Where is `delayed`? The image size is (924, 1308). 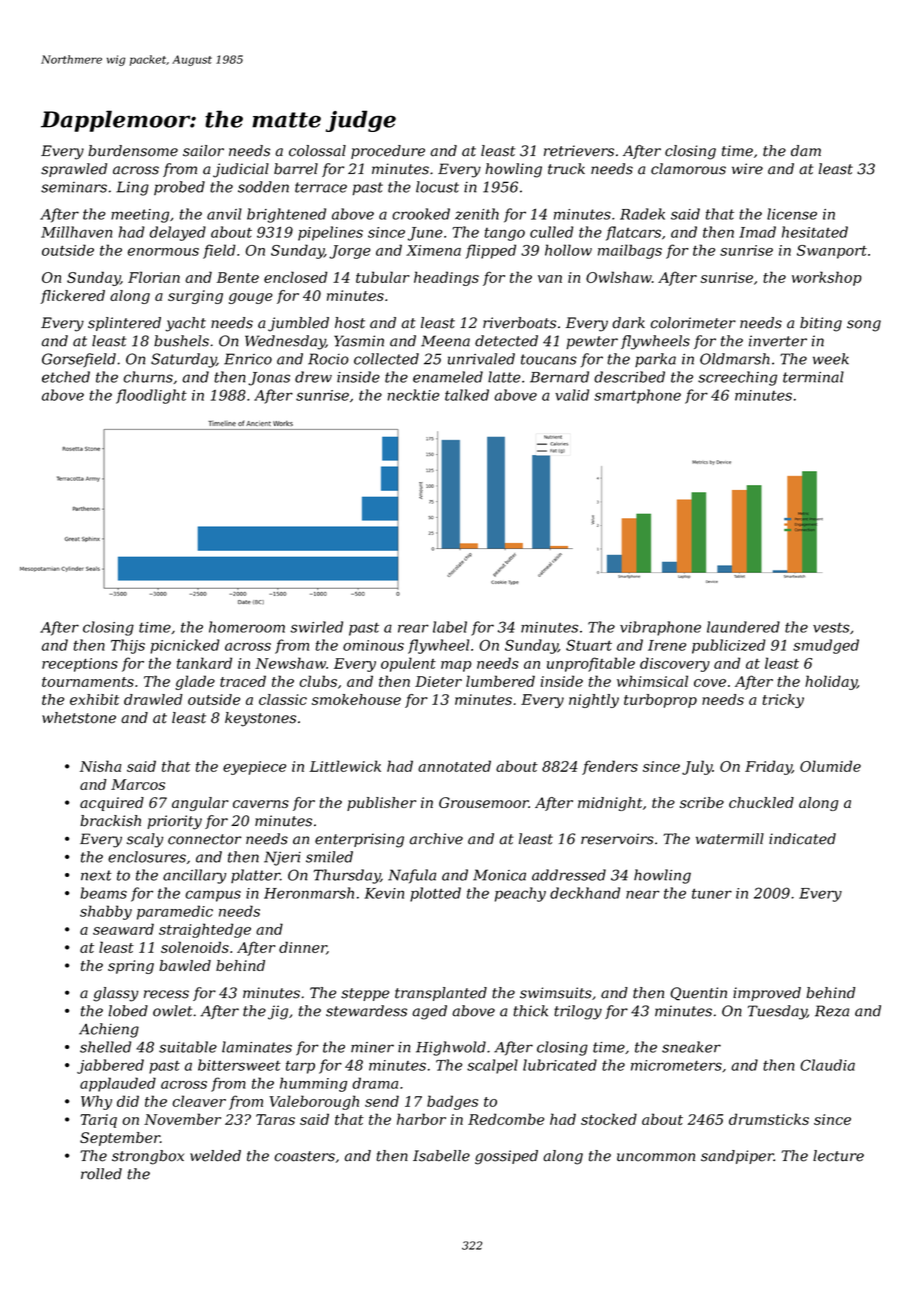
delayed is located at coordinates (178, 233).
